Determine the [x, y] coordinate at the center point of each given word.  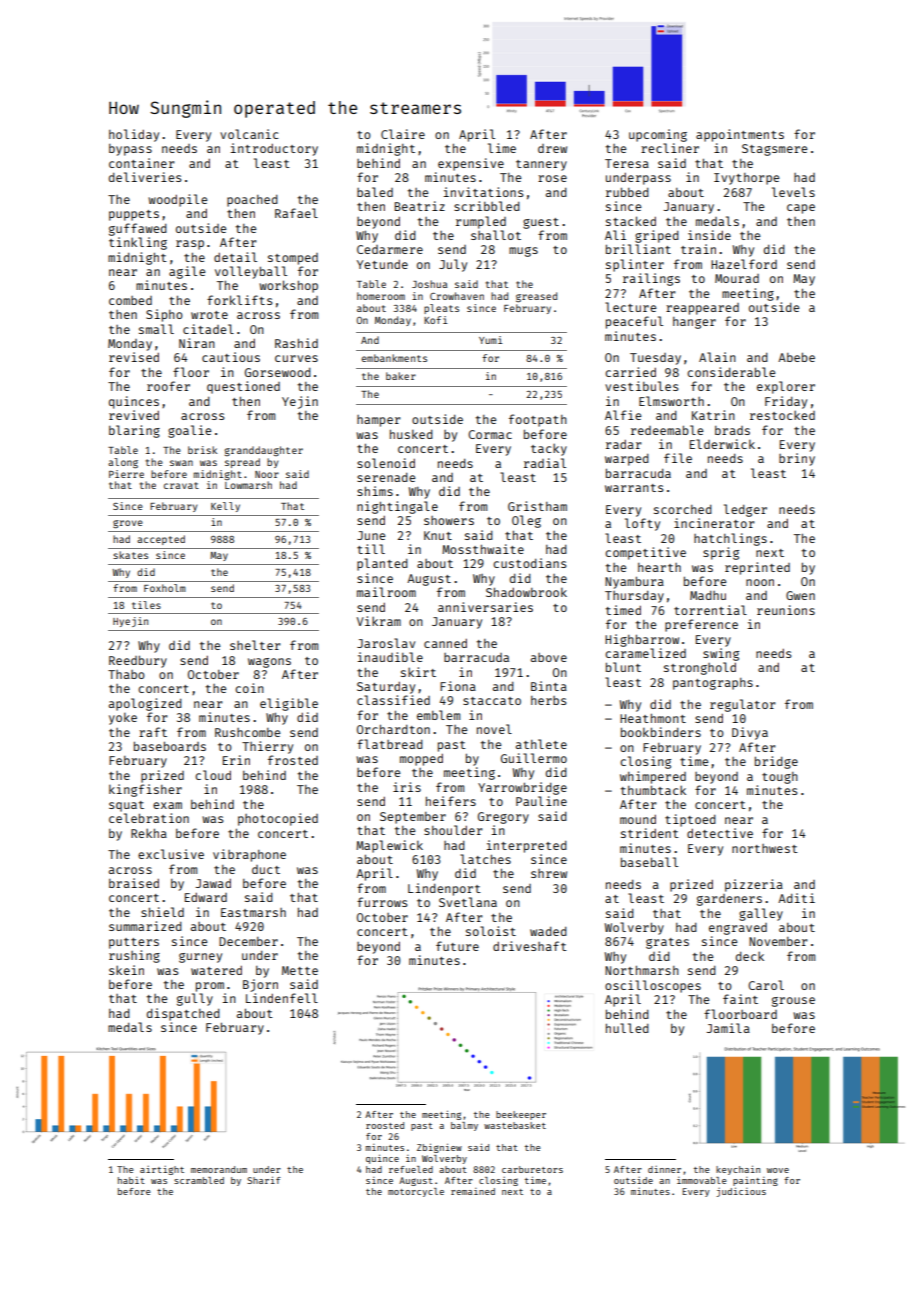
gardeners [729, 900]
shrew [549, 873]
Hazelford [744, 264]
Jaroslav [386, 643]
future [457, 946]
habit [131, 1180]
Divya [750, 733]
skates [130, 555]
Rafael [296, 213]
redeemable [667, 430]
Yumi [490, 340]
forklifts [239, 300]
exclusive [171, 854]
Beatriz [420, 206]
